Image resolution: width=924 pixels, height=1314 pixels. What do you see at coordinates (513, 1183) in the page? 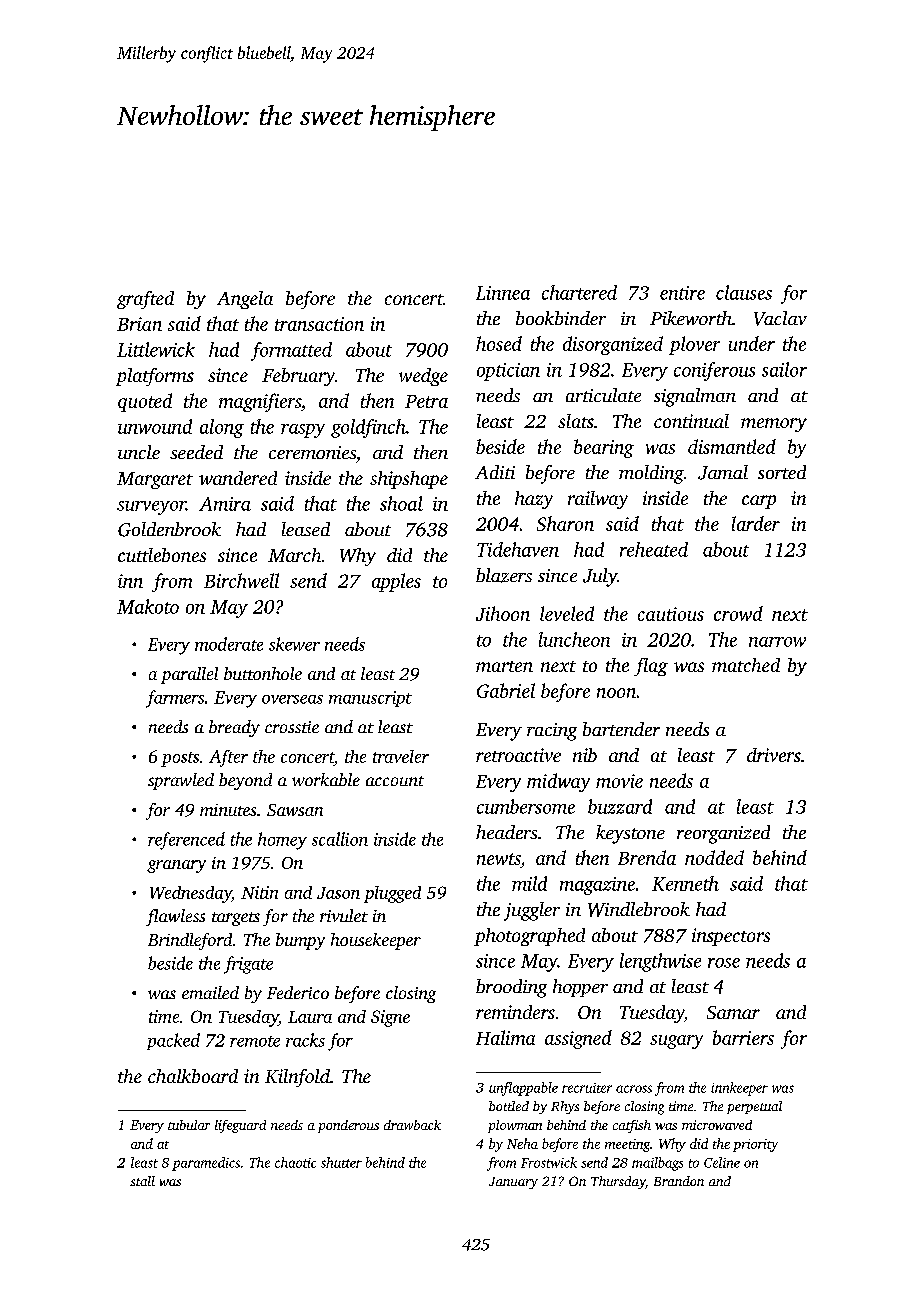
I see `January` at bounding box center [513, 1183].
